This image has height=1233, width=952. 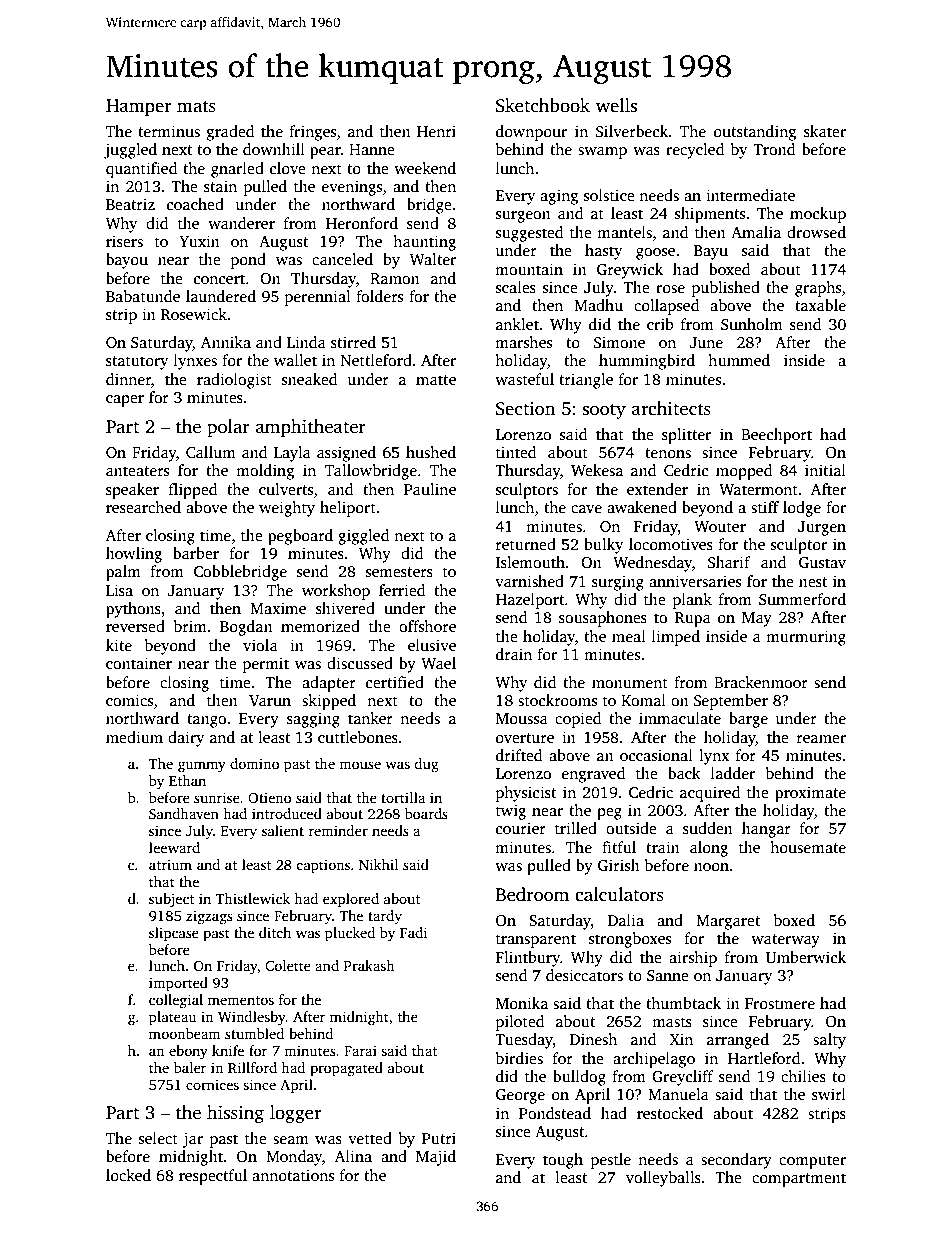 I want to click on respectful, so click(x=213, y=1177).
